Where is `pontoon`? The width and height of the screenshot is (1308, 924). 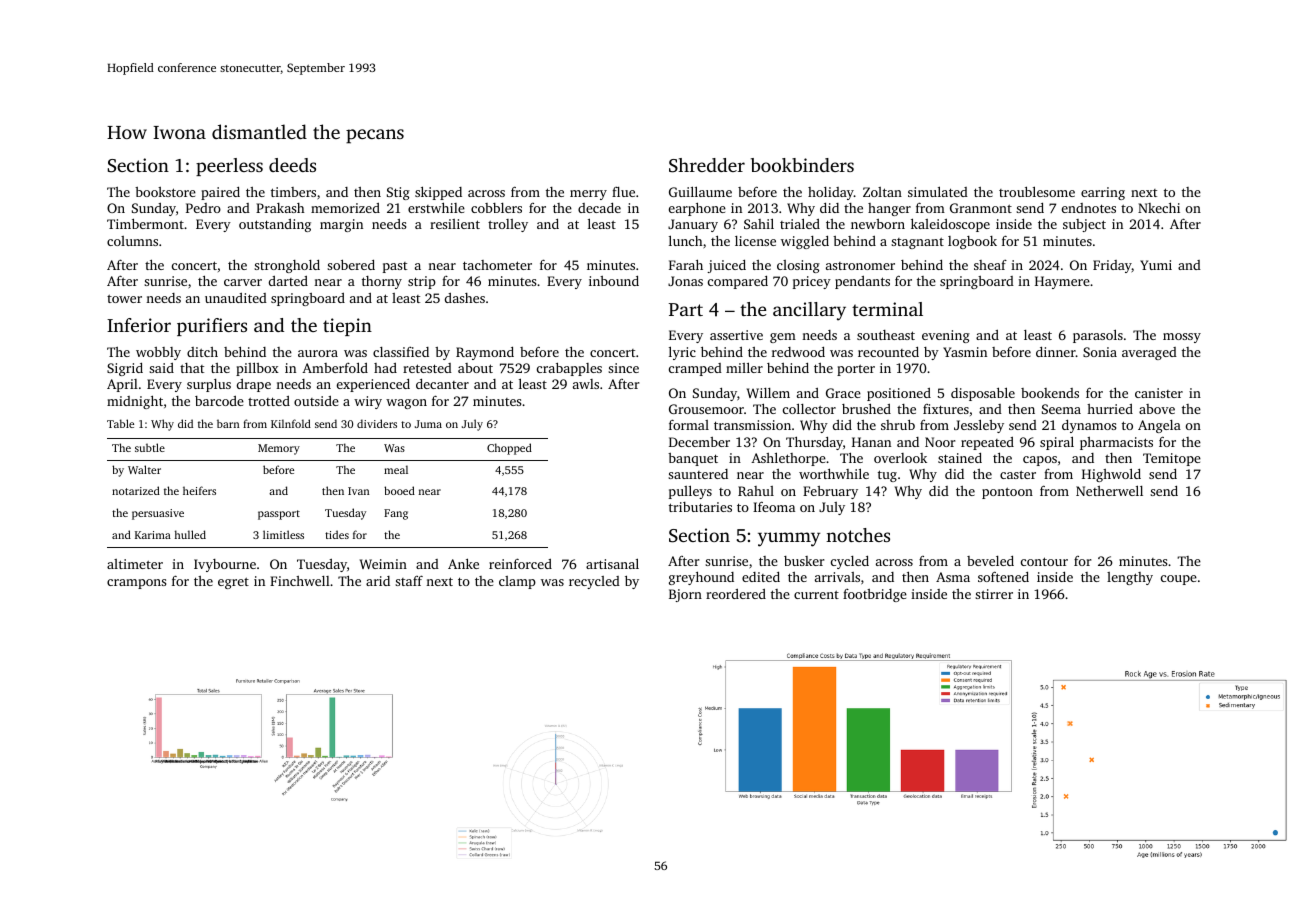
pontoon is located at coordinates (1007, 493).
